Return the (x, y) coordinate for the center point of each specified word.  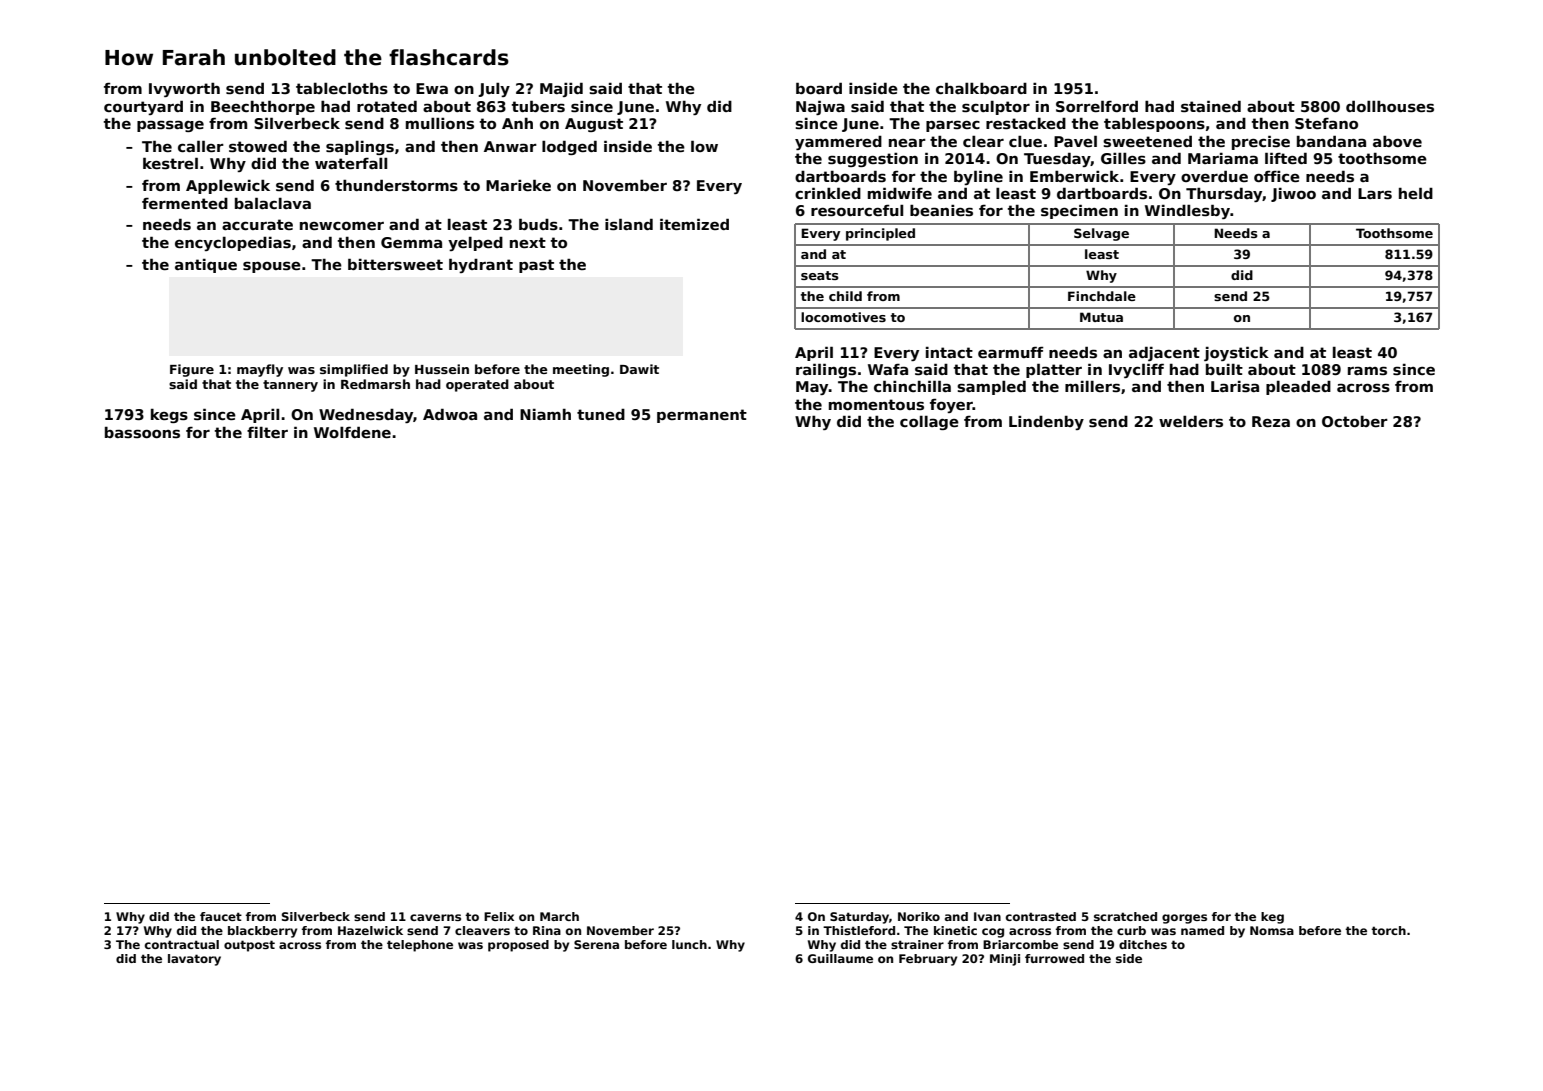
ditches (1143, 944)
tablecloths (342, 88)
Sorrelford (1097, 106)
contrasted (1041, 916)
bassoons (142, 432)
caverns (435, 917)
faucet (221, 916)
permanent (702, 416)
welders (1191, 421)
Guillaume (840, 958)
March (559, 916)
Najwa (820, 107)
